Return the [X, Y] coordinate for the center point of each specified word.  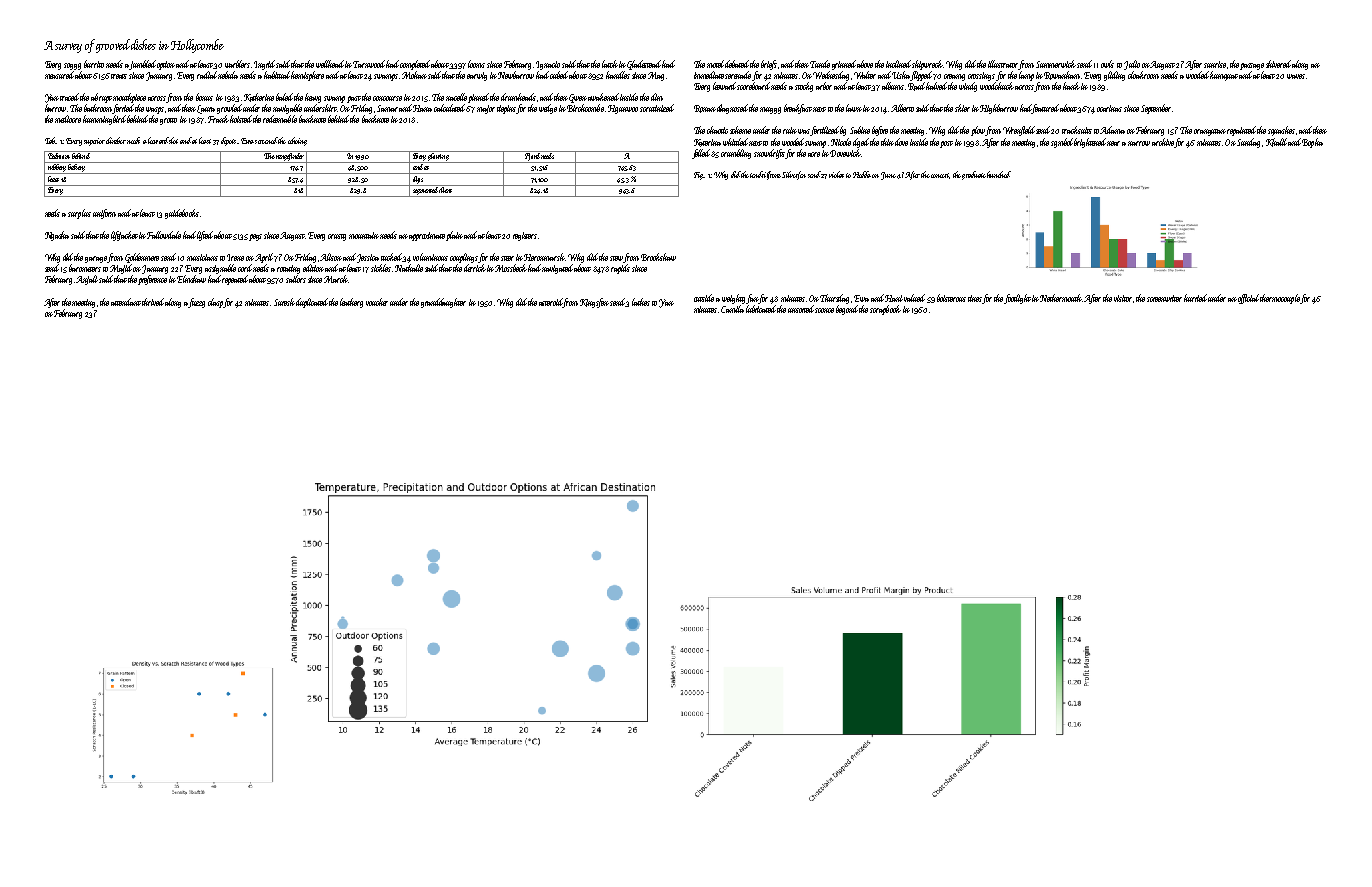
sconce [825, 310]
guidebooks [182, 214]
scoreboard [754, 86]
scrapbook [885, 310]
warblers [237, 64]
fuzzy [196, 303]
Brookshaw [658, 257]
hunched [999, 174]
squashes [1281, 131]
